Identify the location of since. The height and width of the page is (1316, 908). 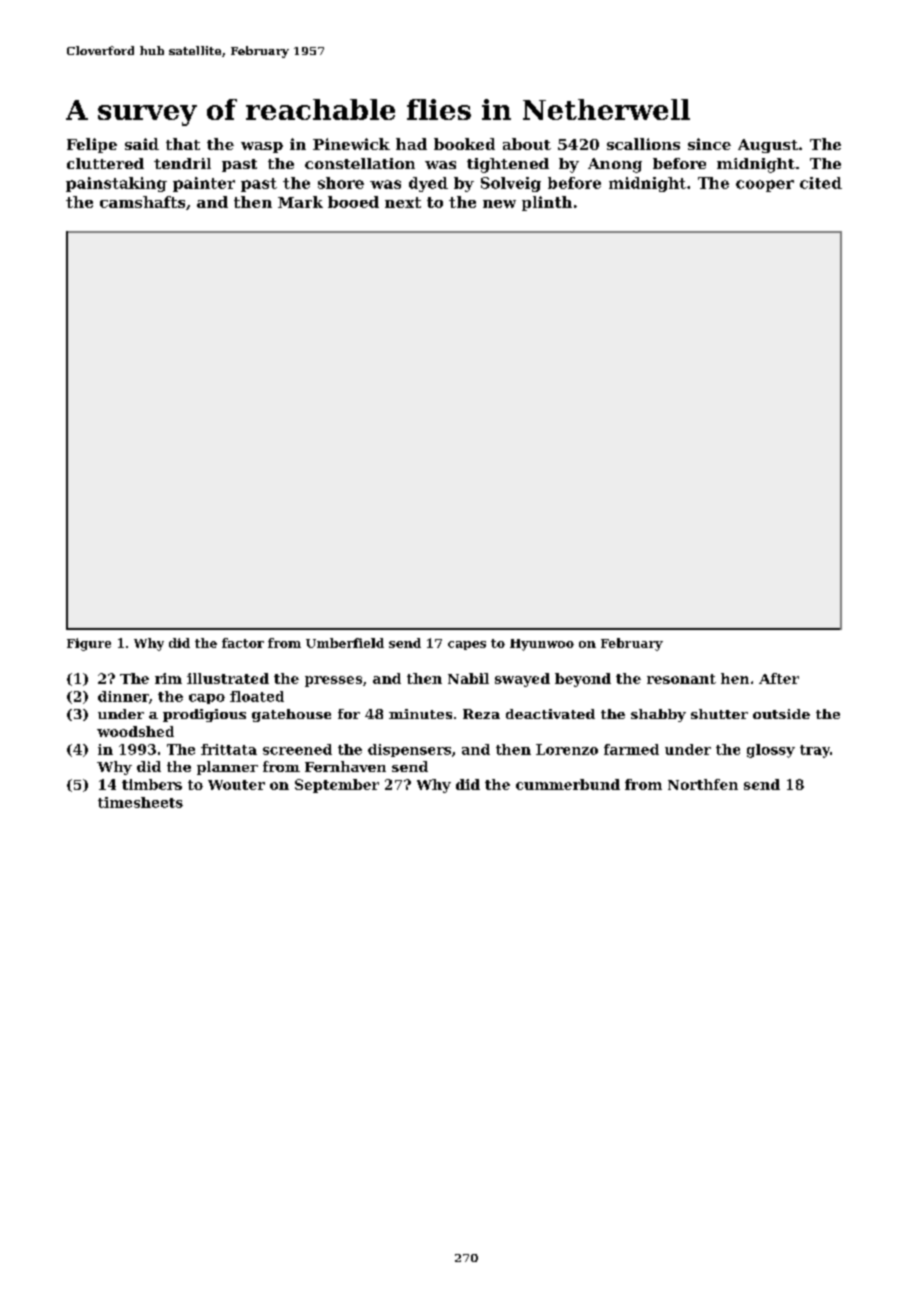
(709, 144).
